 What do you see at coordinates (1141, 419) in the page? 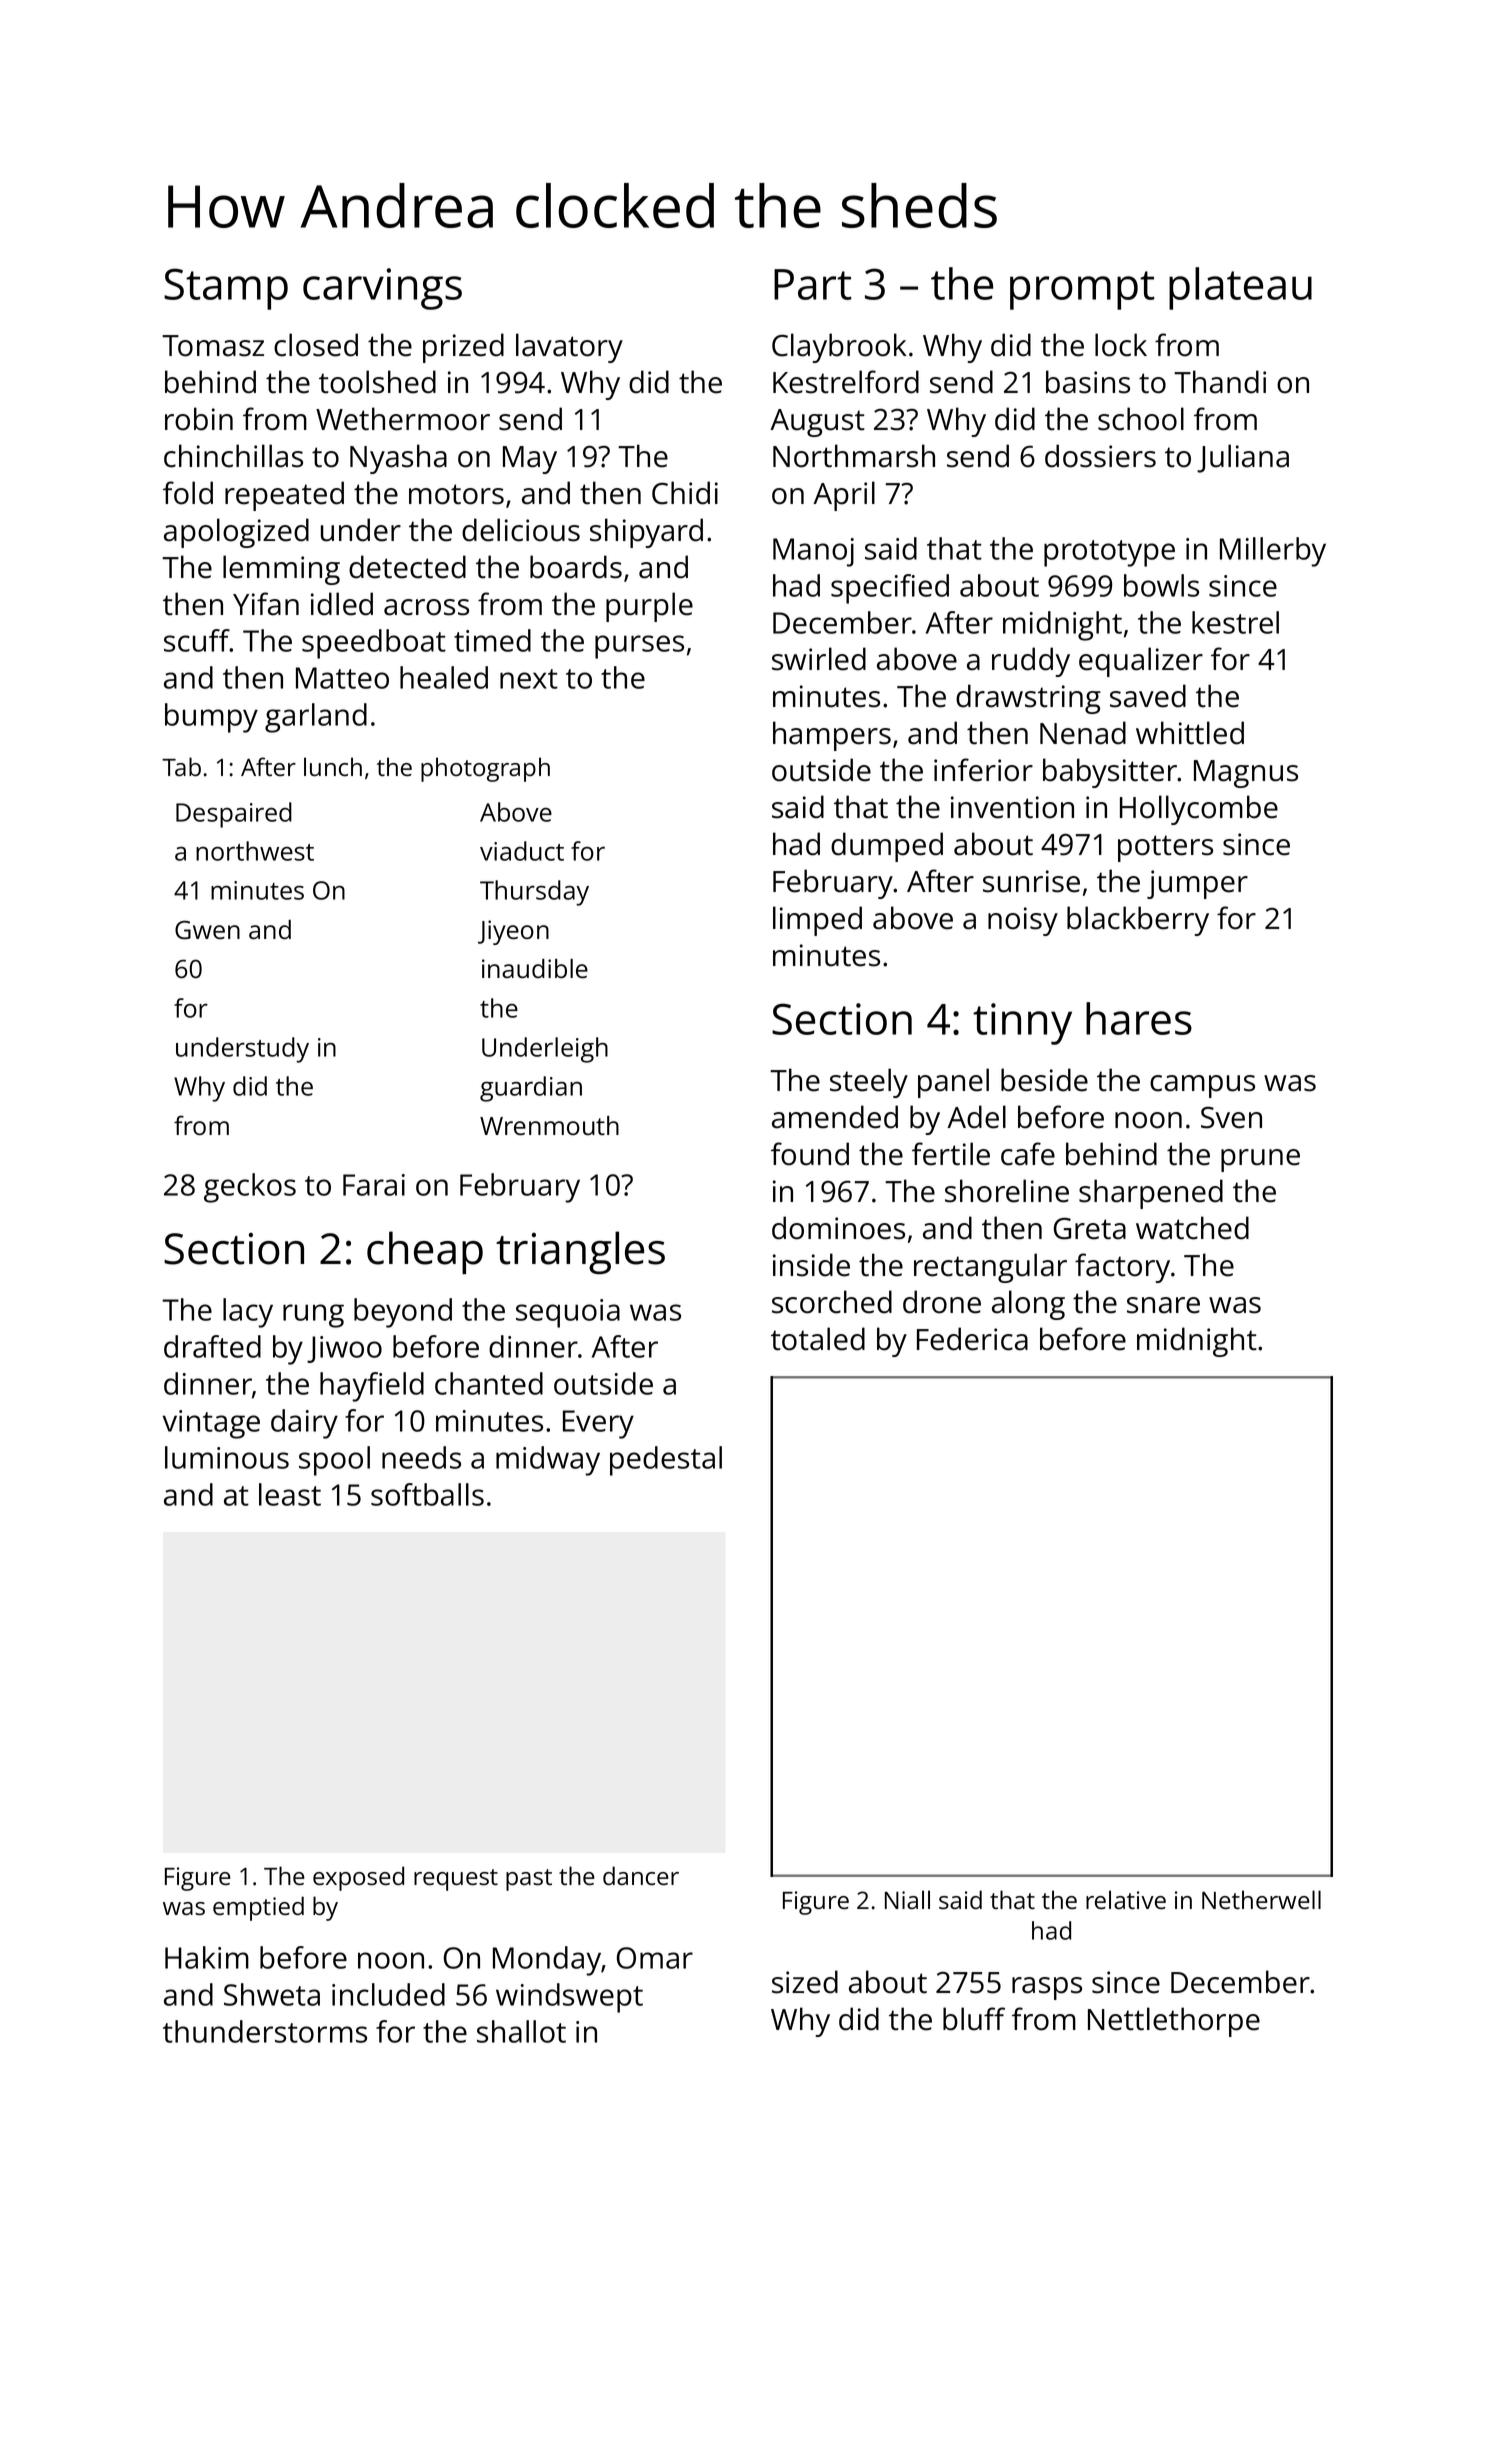
I see `school` at bounding box center [1141, 419].
